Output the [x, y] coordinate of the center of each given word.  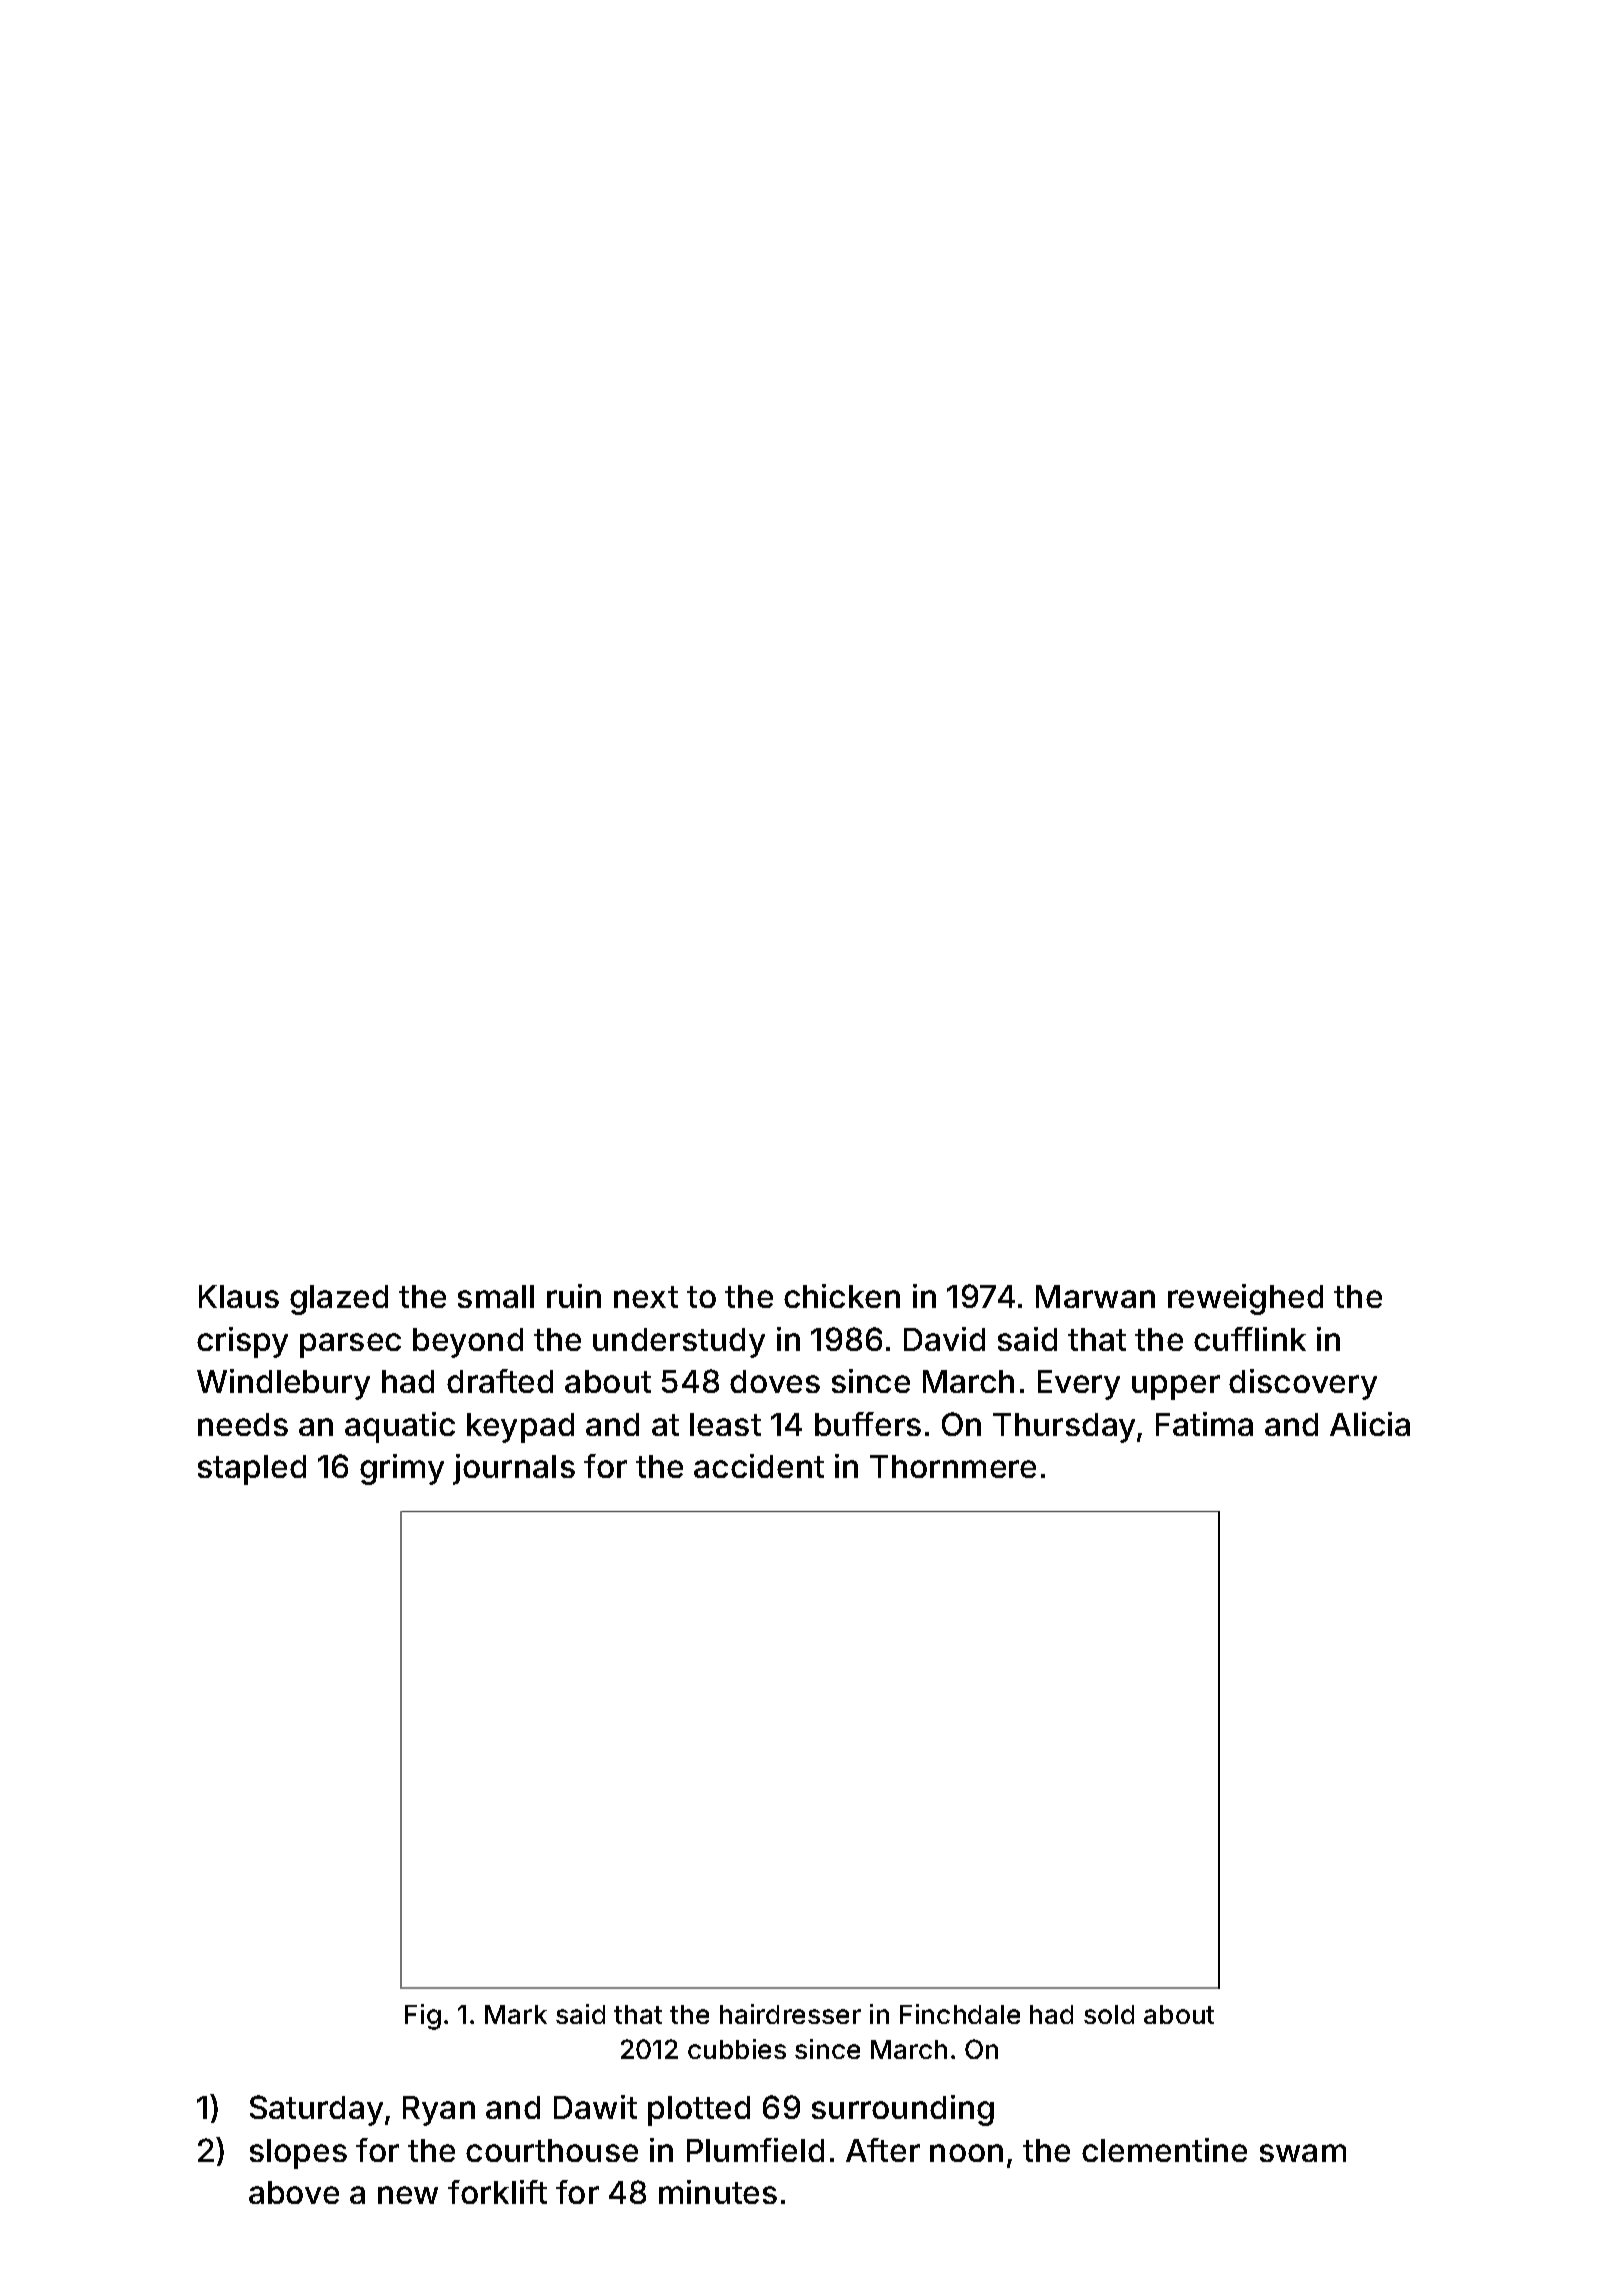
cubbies [737, 2049]
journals [514, 1469]
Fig [423, 2017]
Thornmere [953, 1466]
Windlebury [283, 1384]
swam [1303, 2153]
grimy [402, 1469]
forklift [497, 2192]
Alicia [1370, 1424]
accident [759, 1466]
